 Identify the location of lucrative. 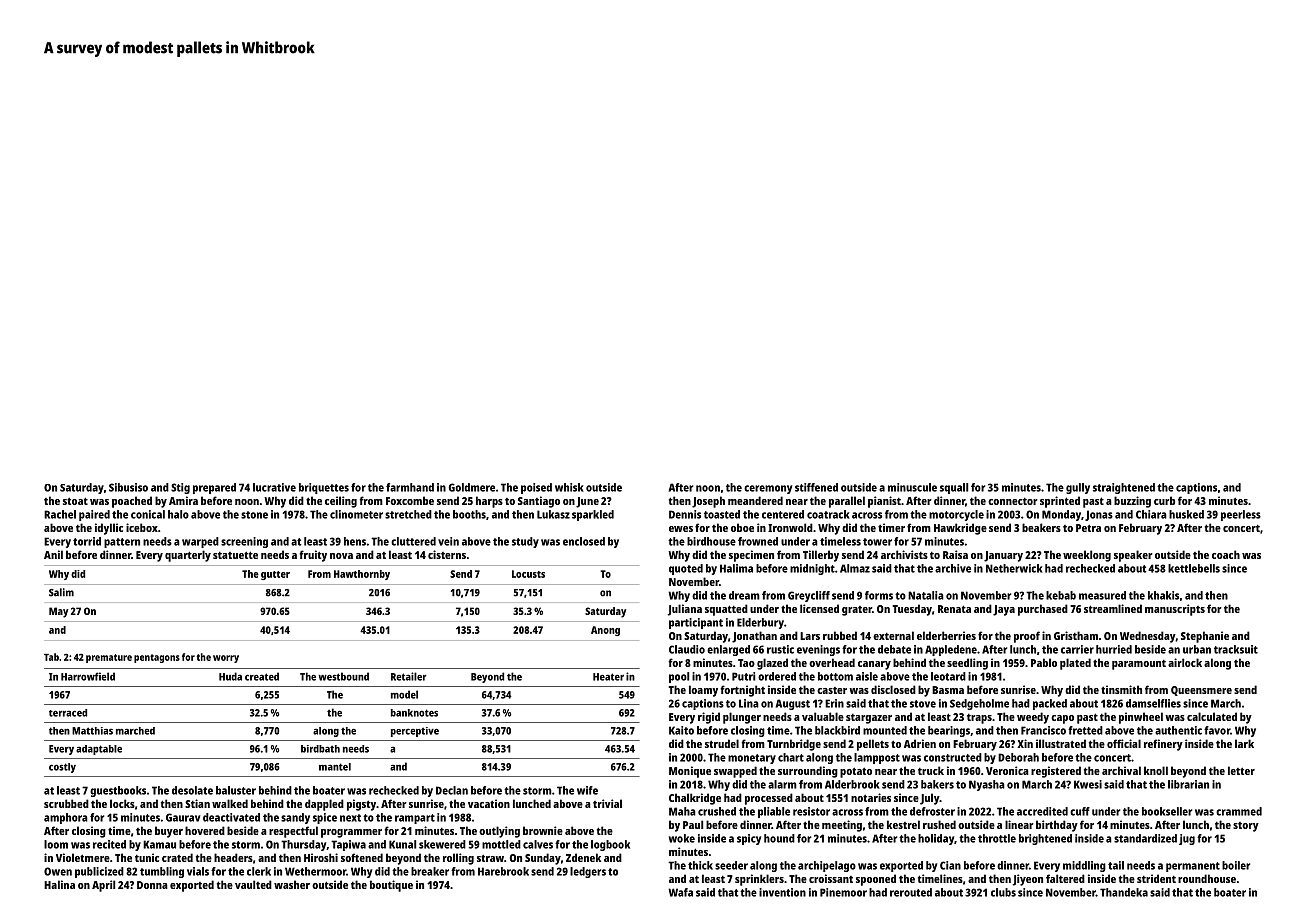
(274, 487).
